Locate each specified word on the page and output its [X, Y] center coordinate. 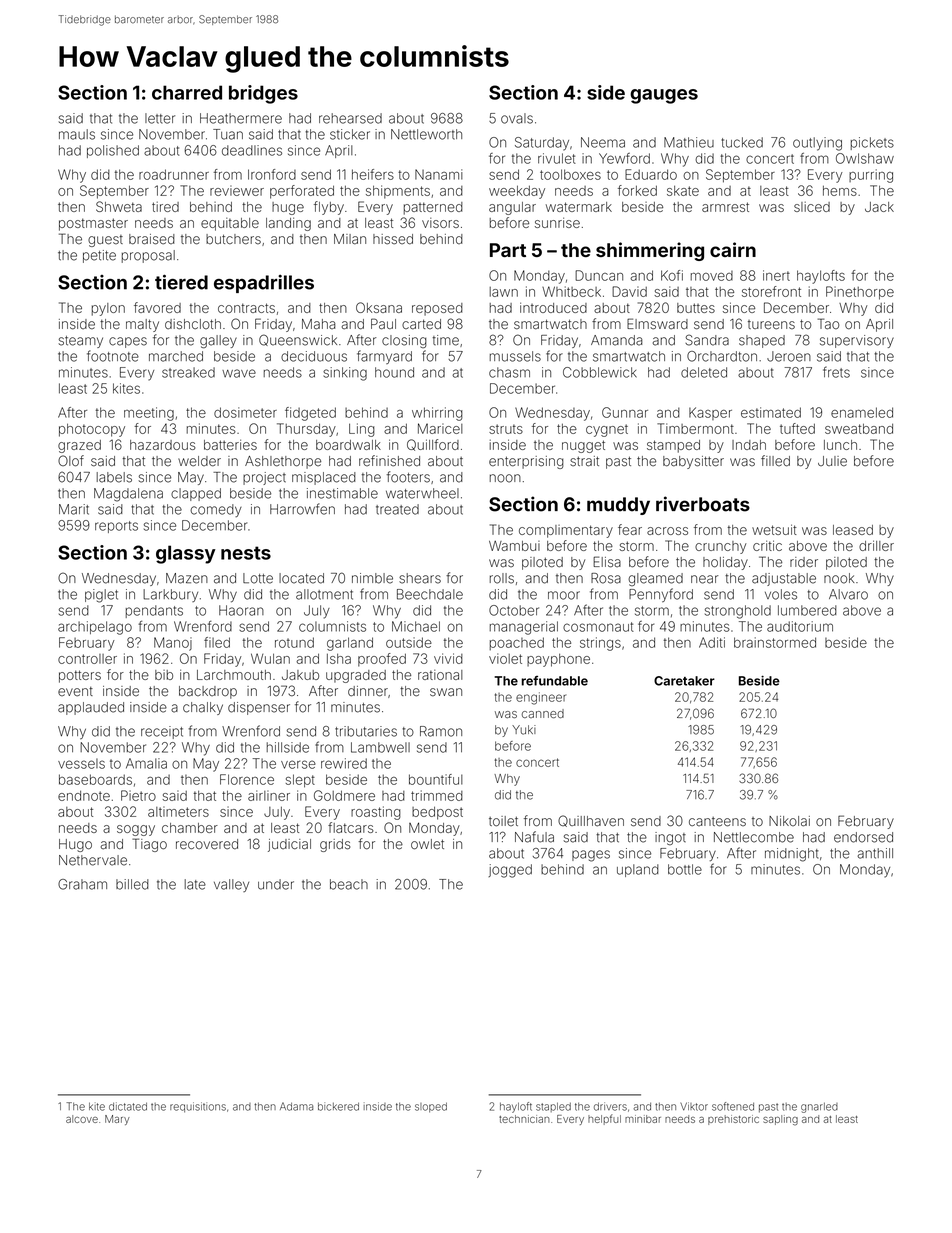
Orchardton [722, 356]
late [195, 884]
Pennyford [661, 595]
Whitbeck [571, 291]
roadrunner [174, 174]
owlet [427, 844]
